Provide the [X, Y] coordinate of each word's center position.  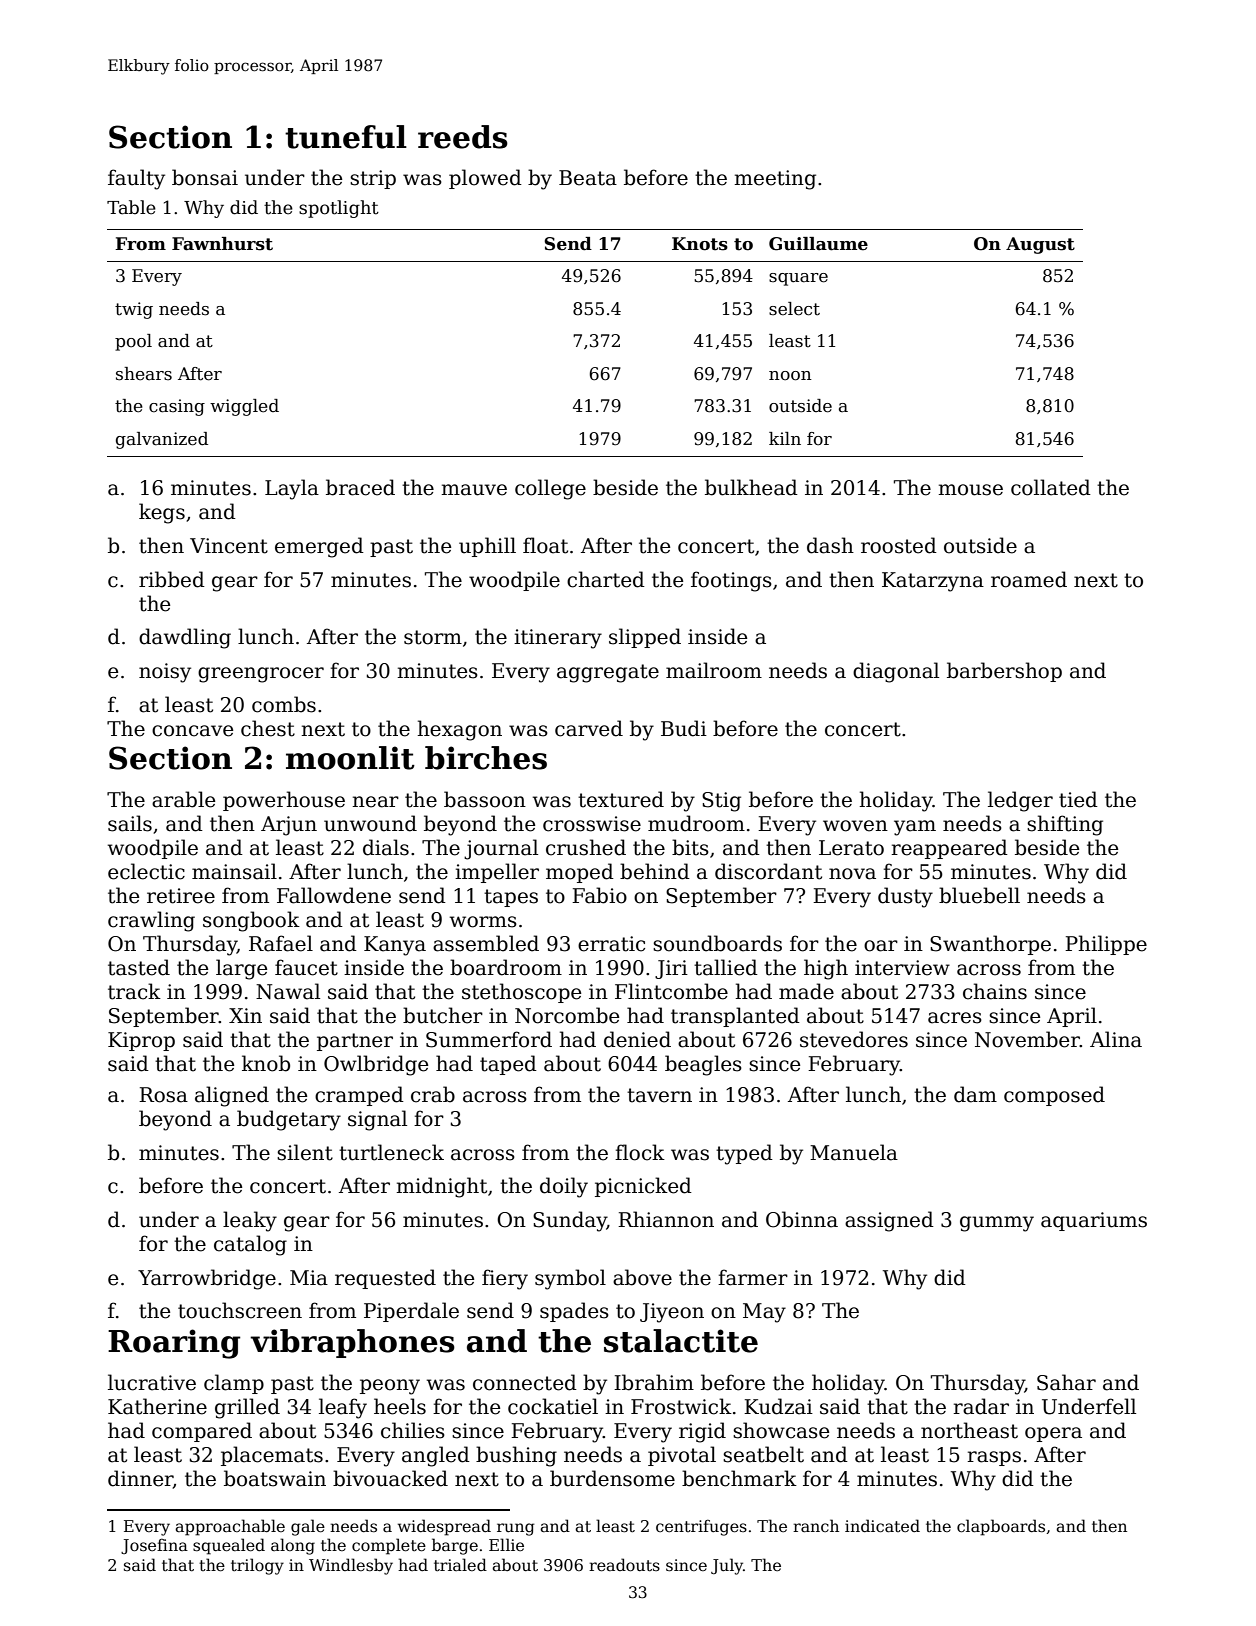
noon [790, 376]
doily [564, 1187]
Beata [588, 178]
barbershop [1004, 672]
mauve [474, 490]
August [1040, 245]
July [727, 1566]
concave [192, 731]
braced [360, 487]
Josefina [154, 1546]
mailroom [714, 670]
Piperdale [411, 1312]
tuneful [346, 137]
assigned [889, 1221]
